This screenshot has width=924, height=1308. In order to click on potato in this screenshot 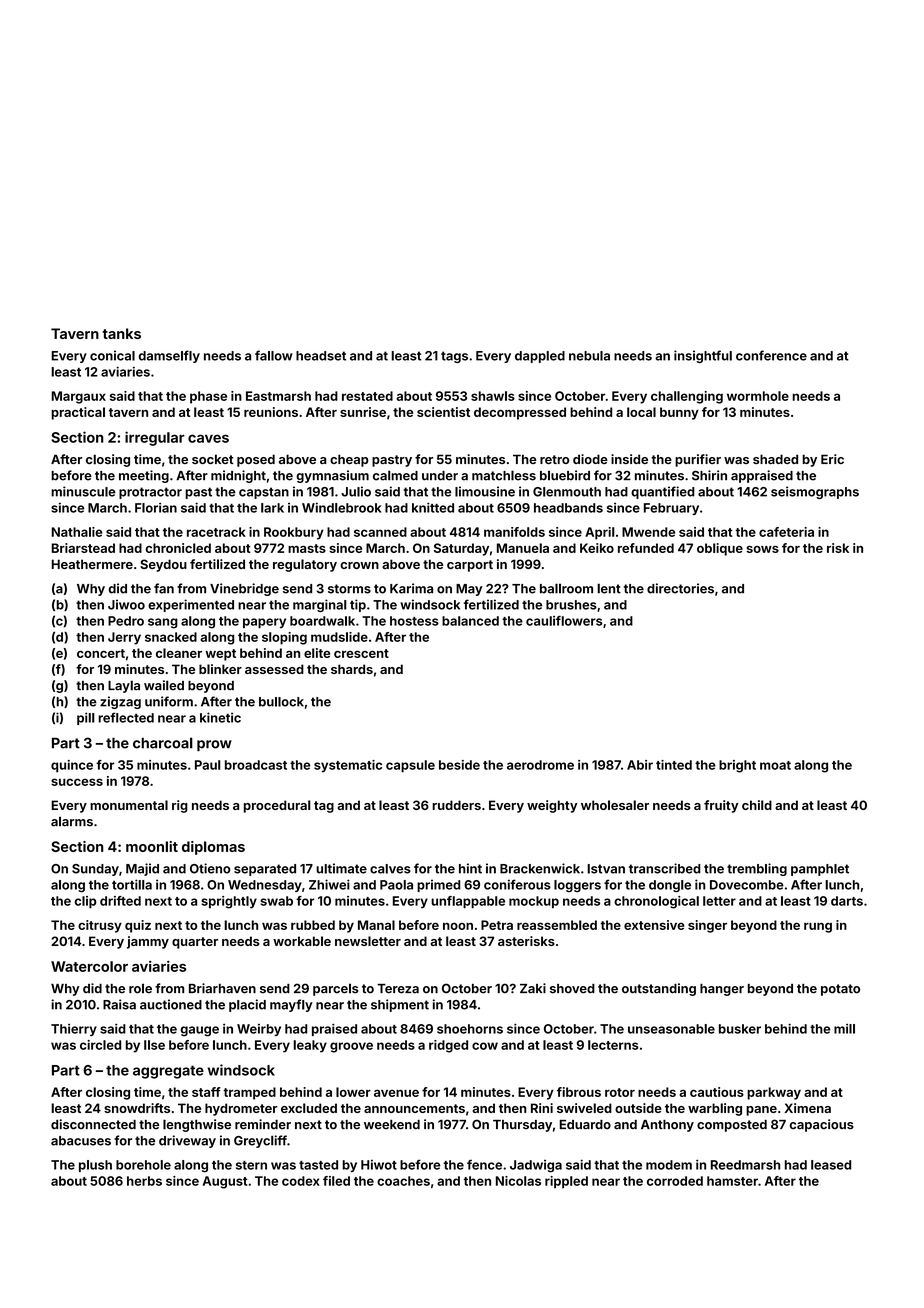, I will do `click(840, 990)`.
